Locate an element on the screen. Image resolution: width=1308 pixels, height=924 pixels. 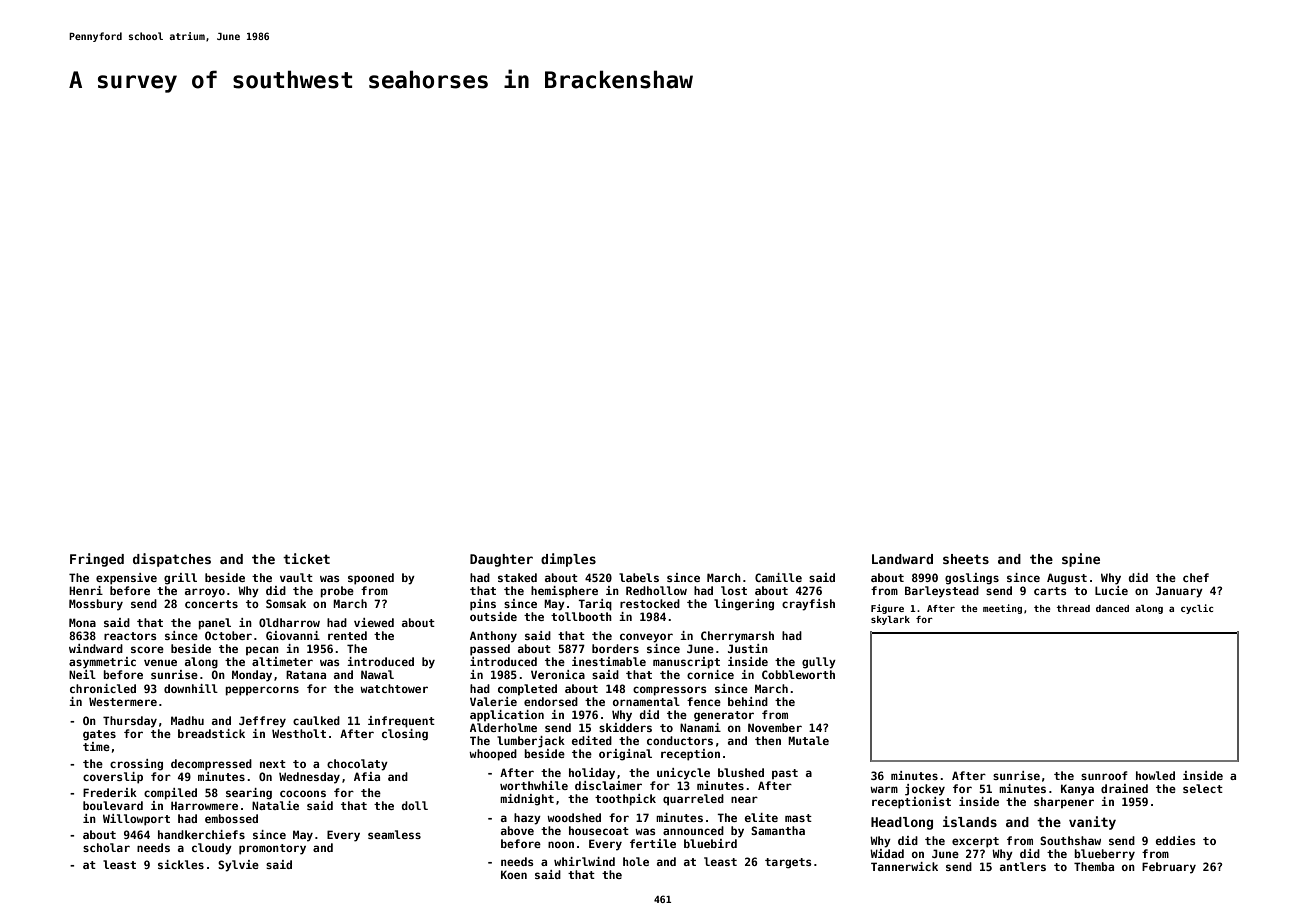
dimples is located at coordinates (568, 560).
